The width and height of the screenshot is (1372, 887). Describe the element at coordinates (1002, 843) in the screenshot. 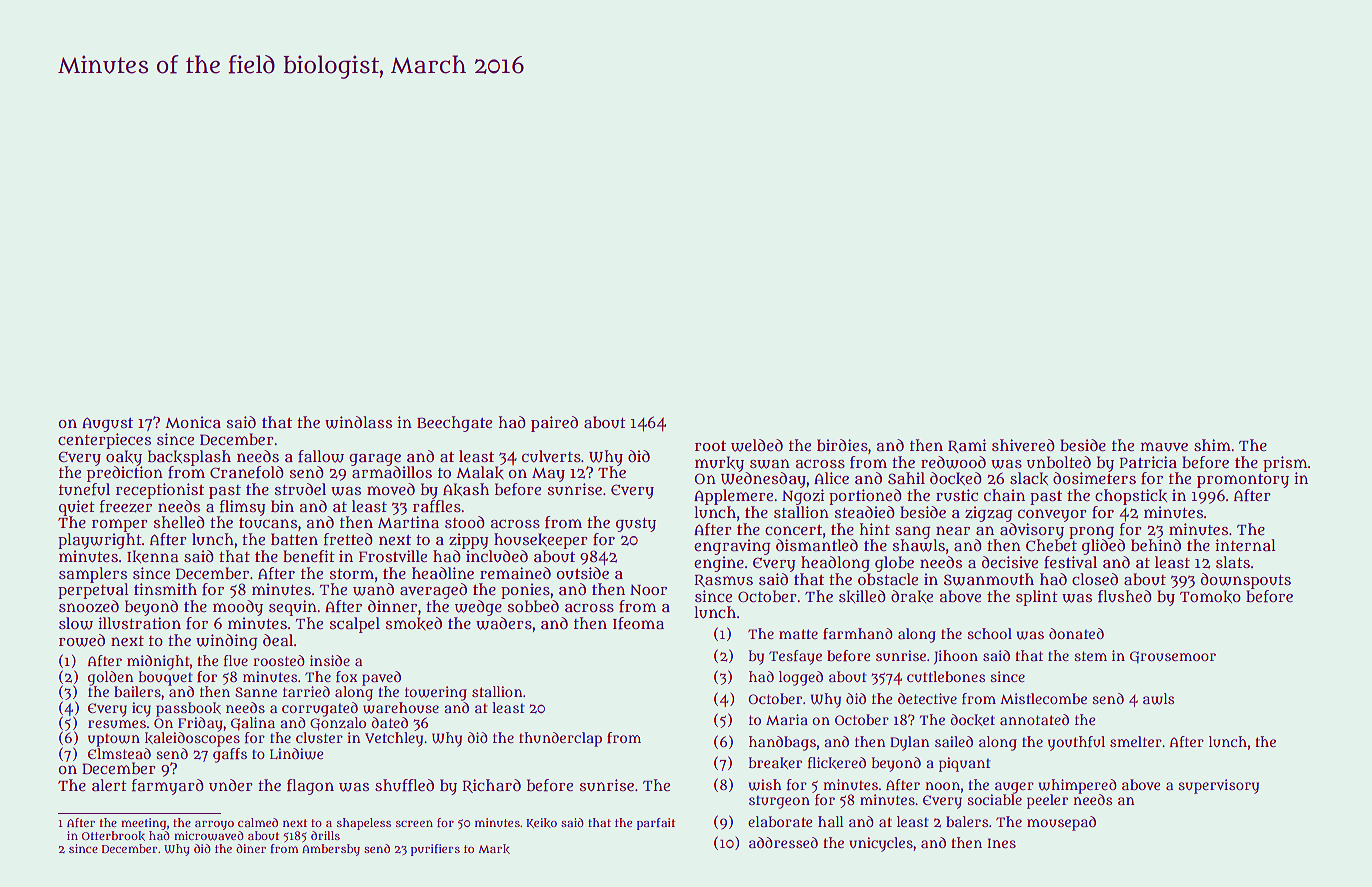

I see `Ines` at that location.
